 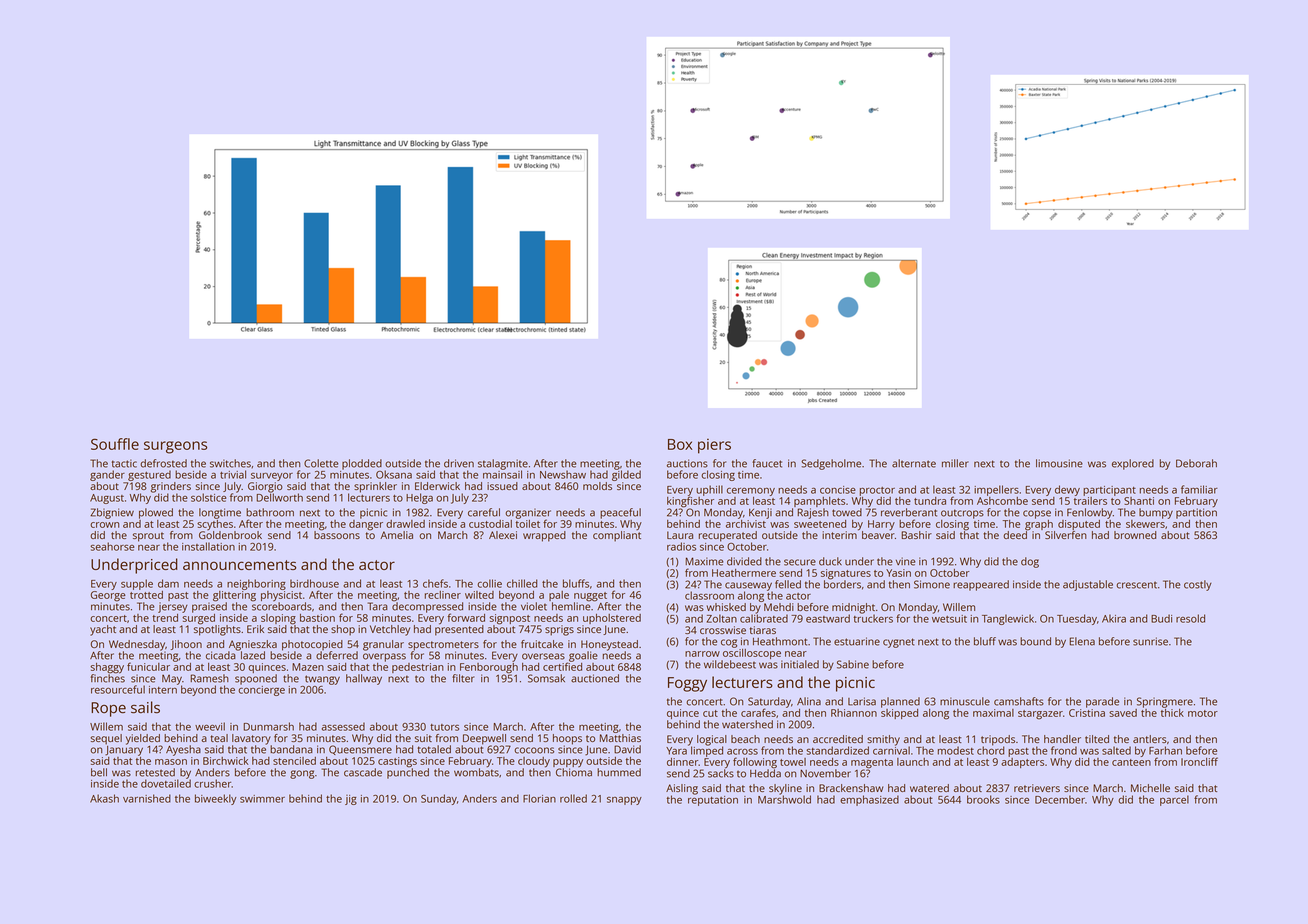 What do you see at coordinates (1102, 702) in the screenshot?
I see `parade` at bounding box center [1102, 702].
